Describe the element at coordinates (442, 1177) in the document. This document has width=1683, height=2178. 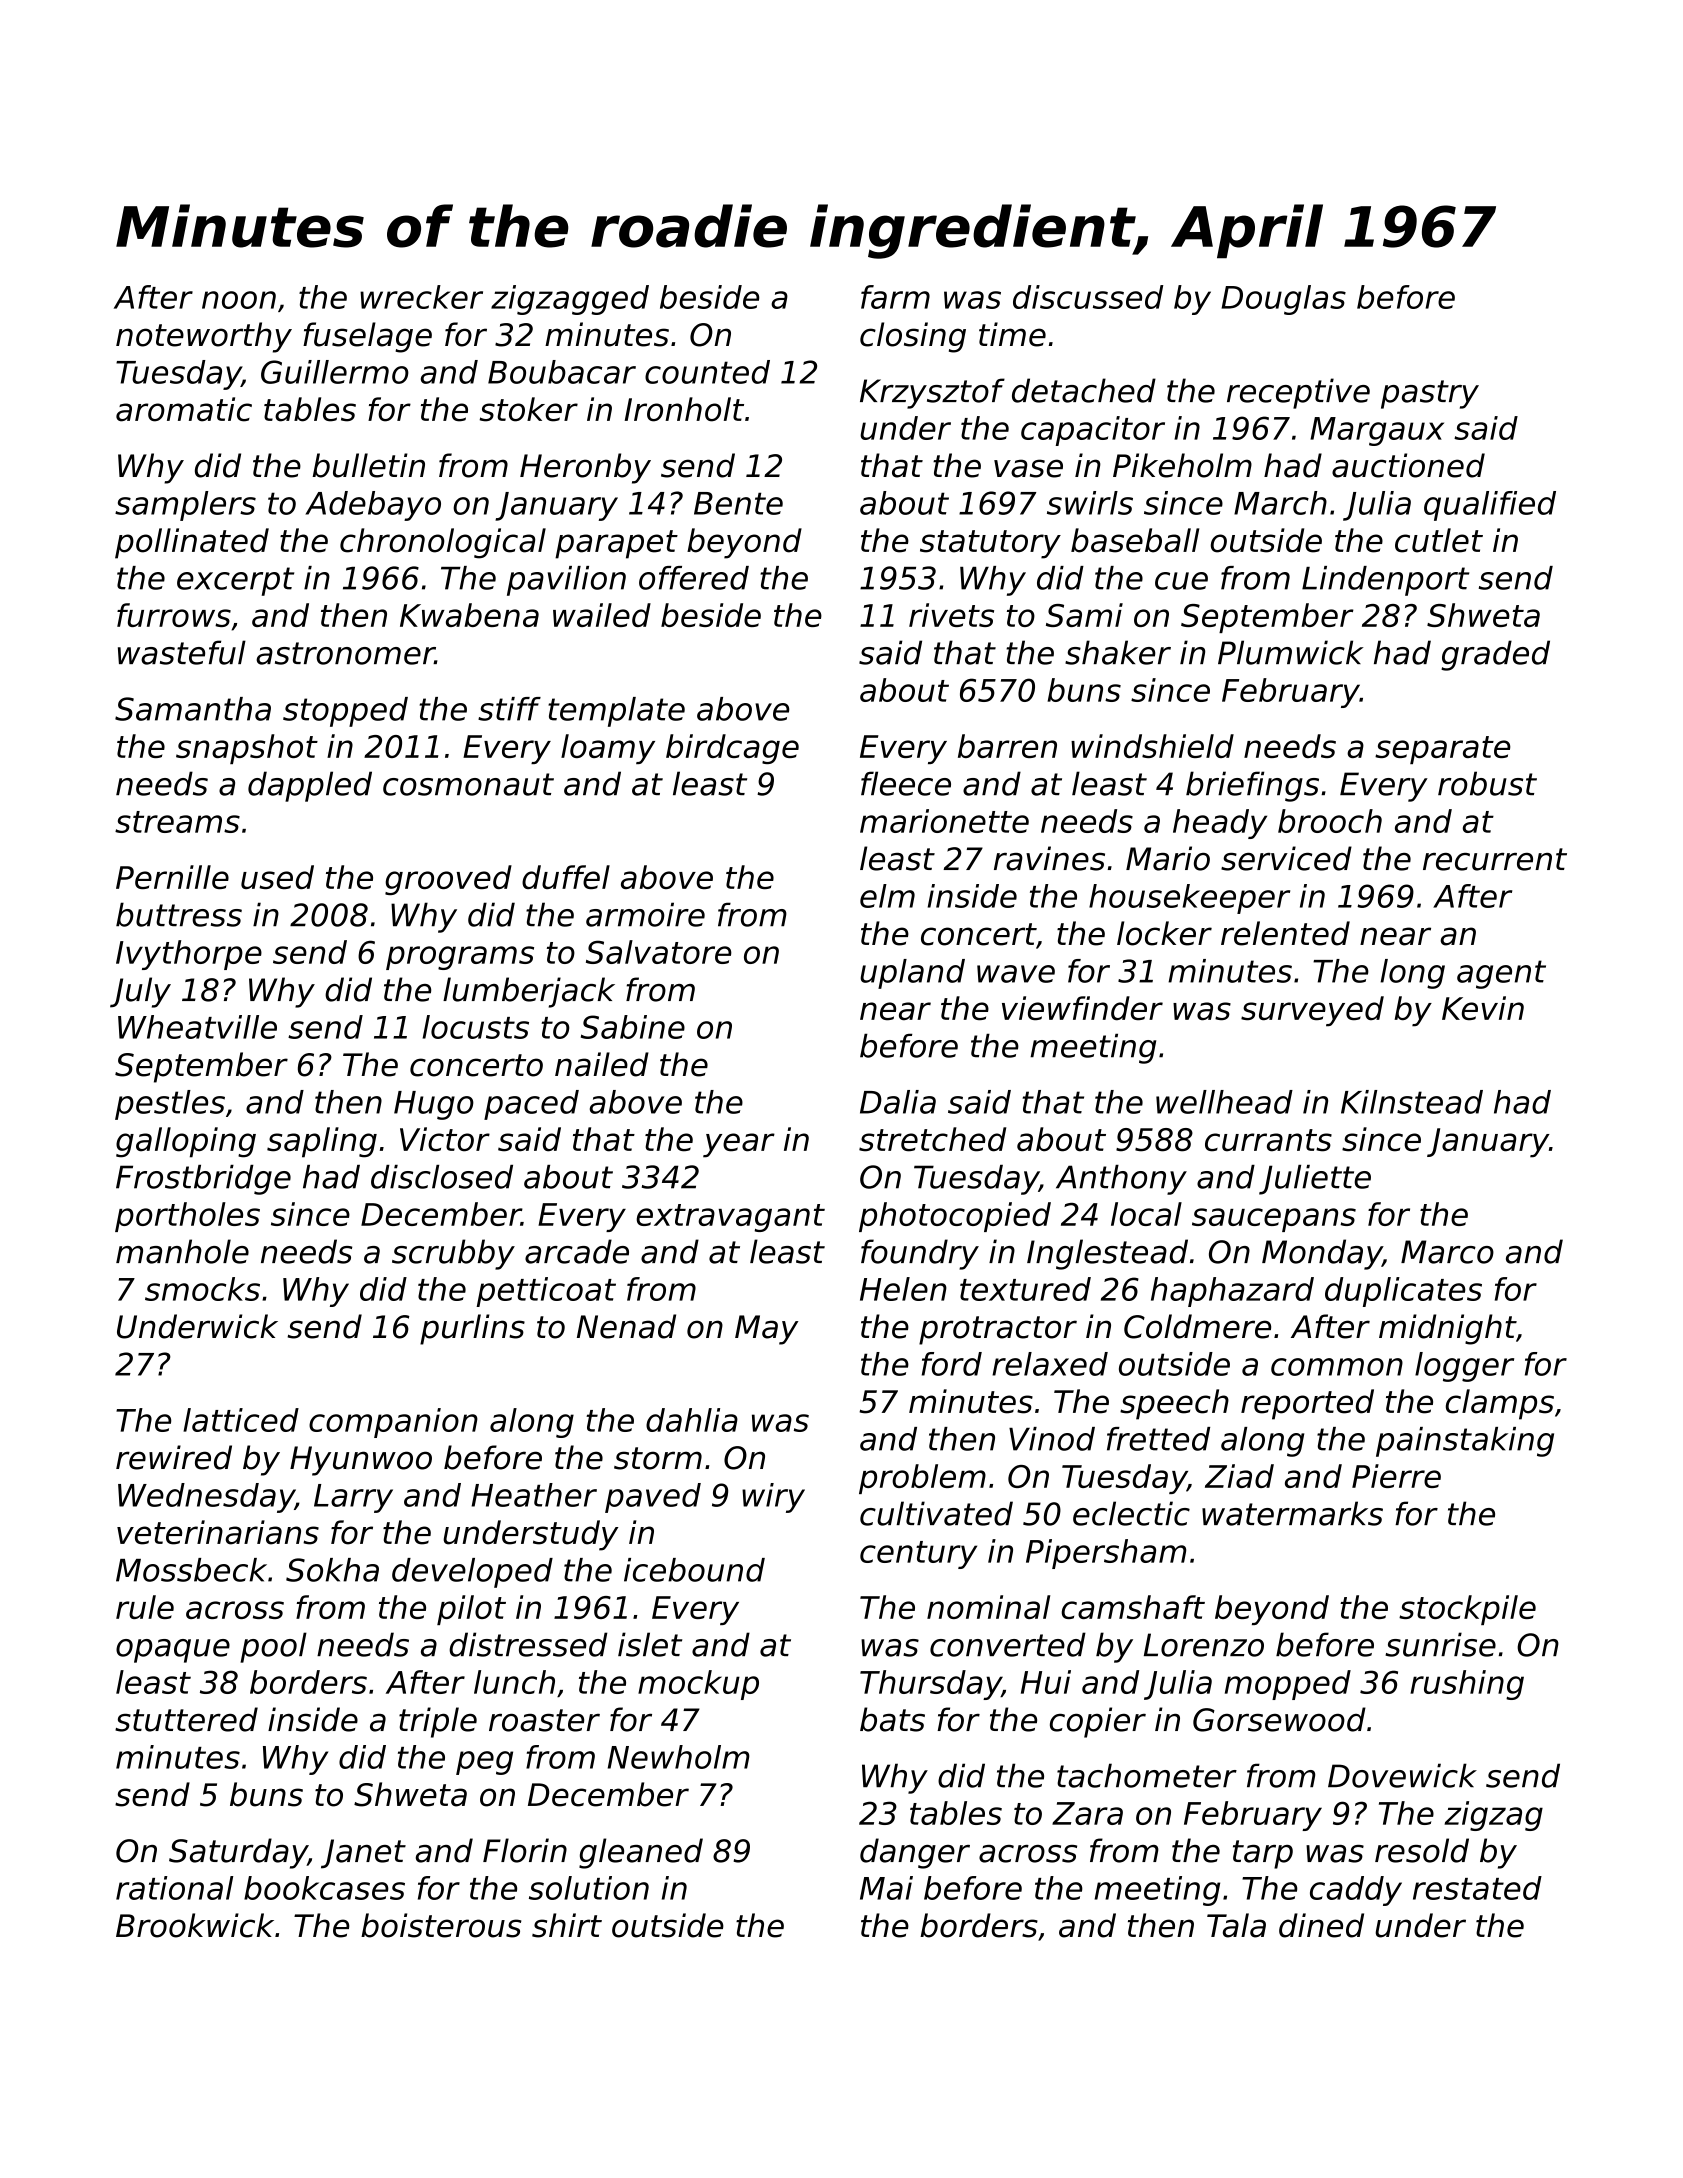
I see `disclosed` at that location.
